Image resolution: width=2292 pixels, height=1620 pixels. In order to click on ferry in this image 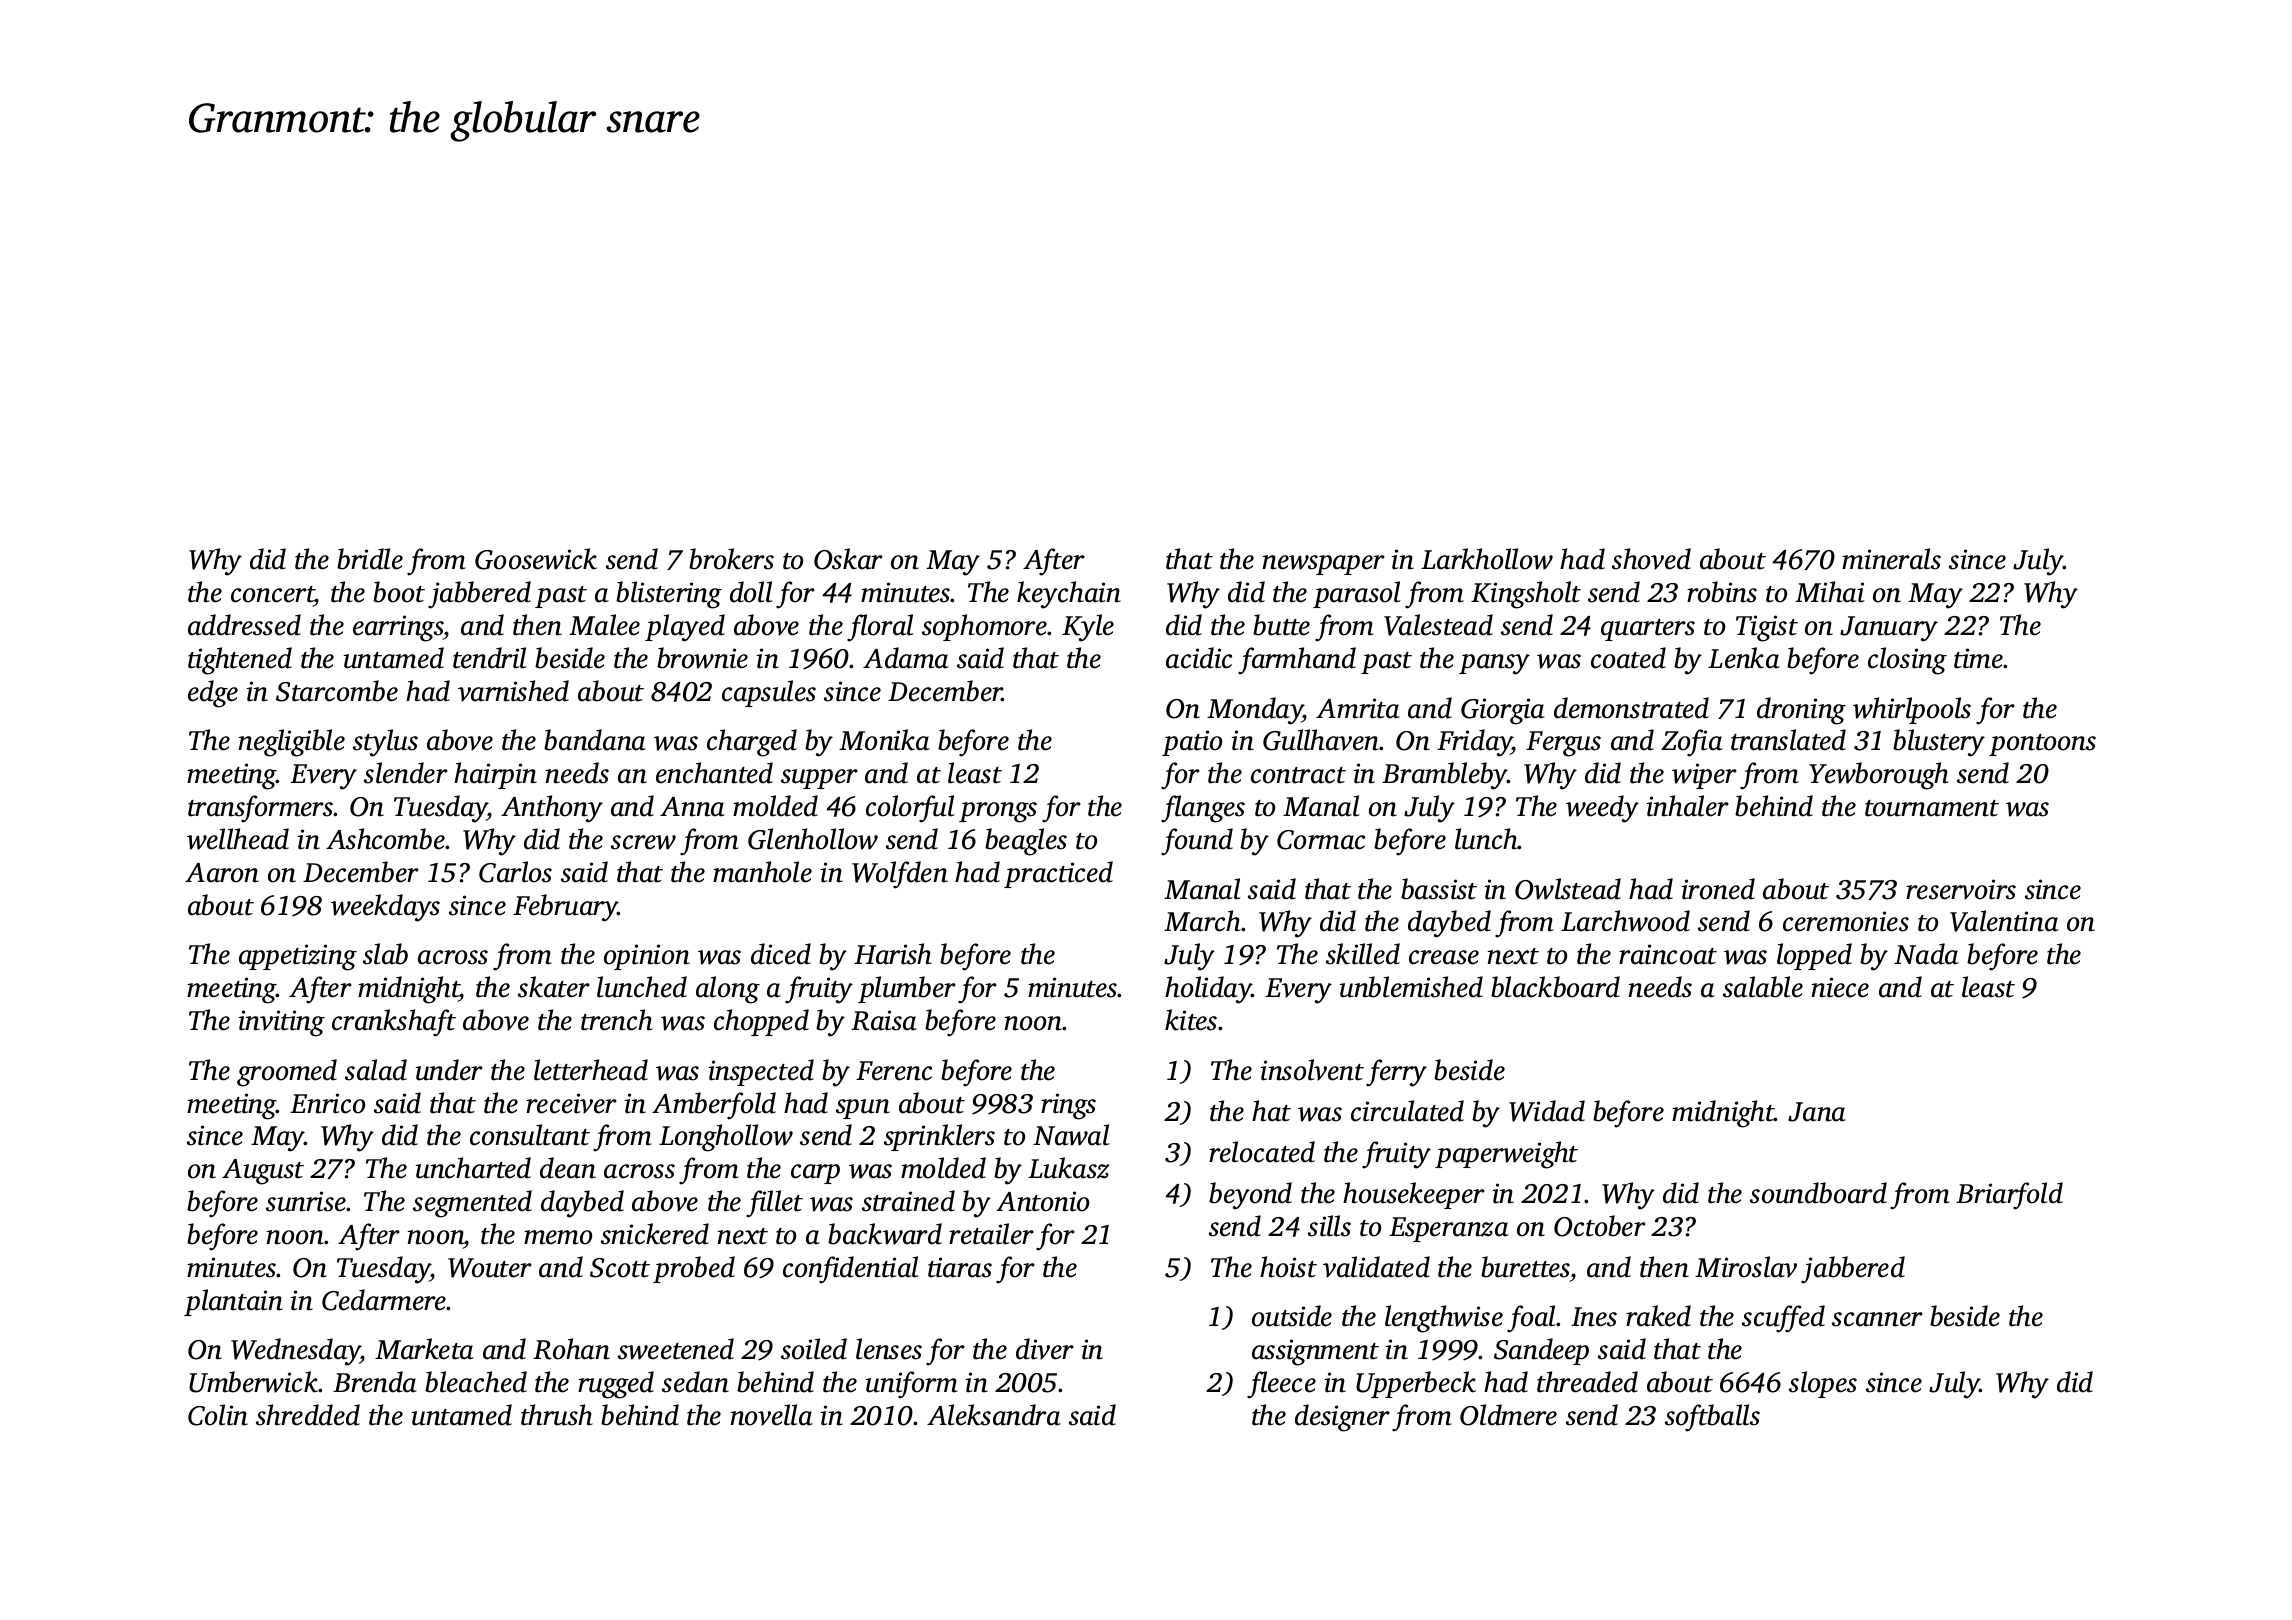, I will do `click(1396, 1073)`.
